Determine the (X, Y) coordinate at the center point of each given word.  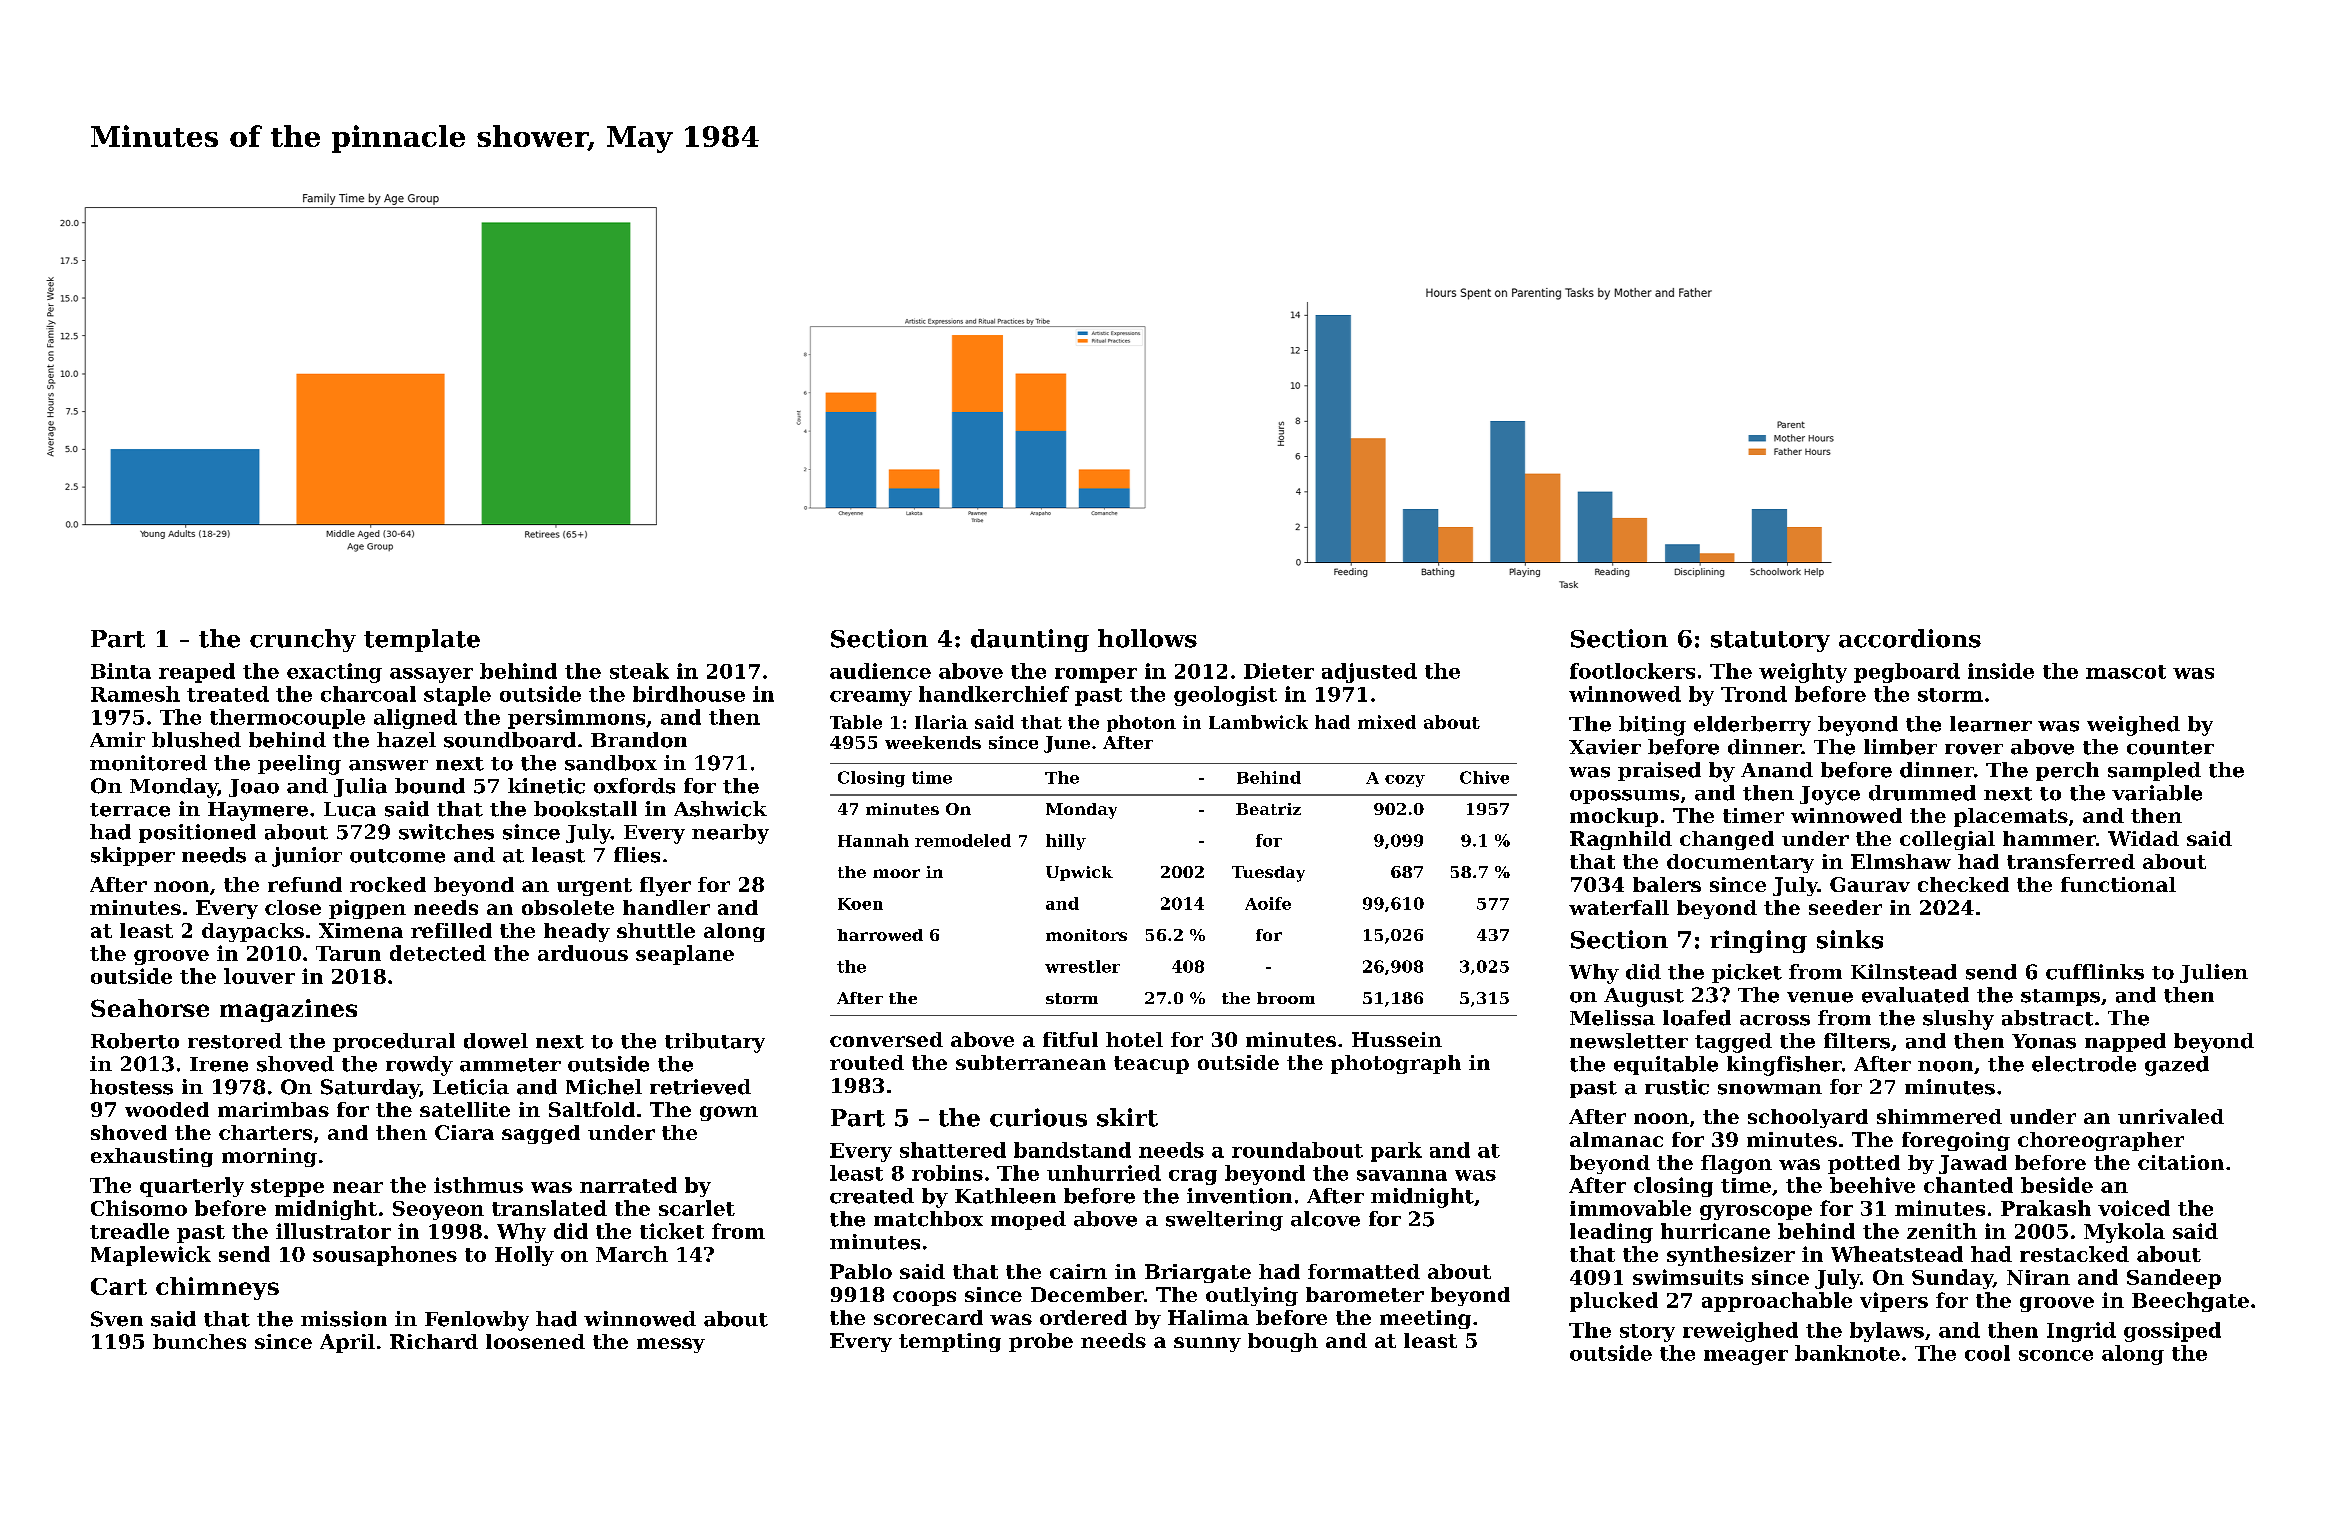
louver (259, 976)
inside (2001, 671)
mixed (1387, 722)
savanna (1402, 1175)
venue (1820, 997)
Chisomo (139, 1208)
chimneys (217, 1288)
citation (2181, 1162)
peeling (299, 765)
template (422, 640)
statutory (1770, 641)
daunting (1030, 640)
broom (1286, 998)
